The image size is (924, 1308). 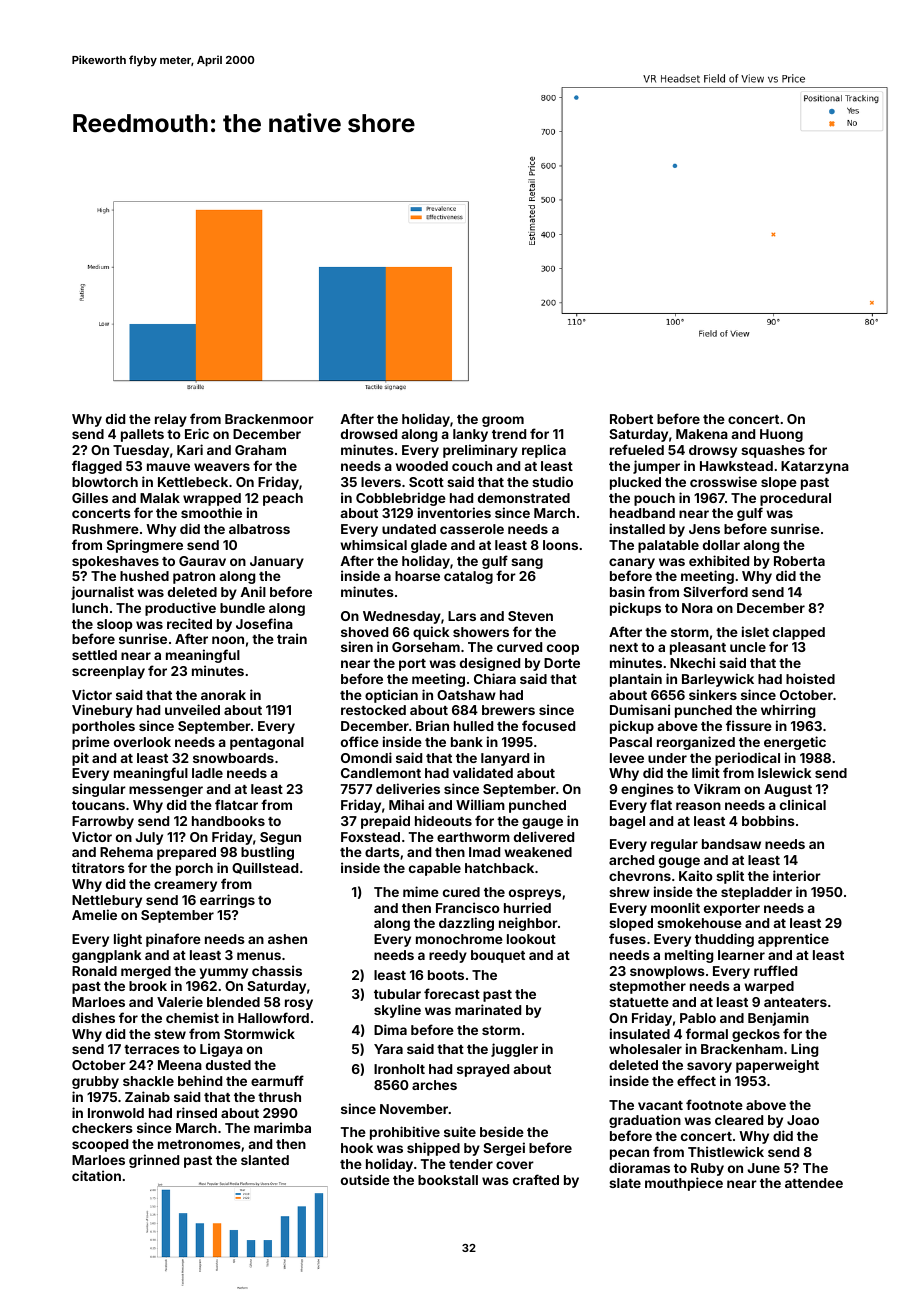 I want to click on ladle, so click(x=207, y=773).
